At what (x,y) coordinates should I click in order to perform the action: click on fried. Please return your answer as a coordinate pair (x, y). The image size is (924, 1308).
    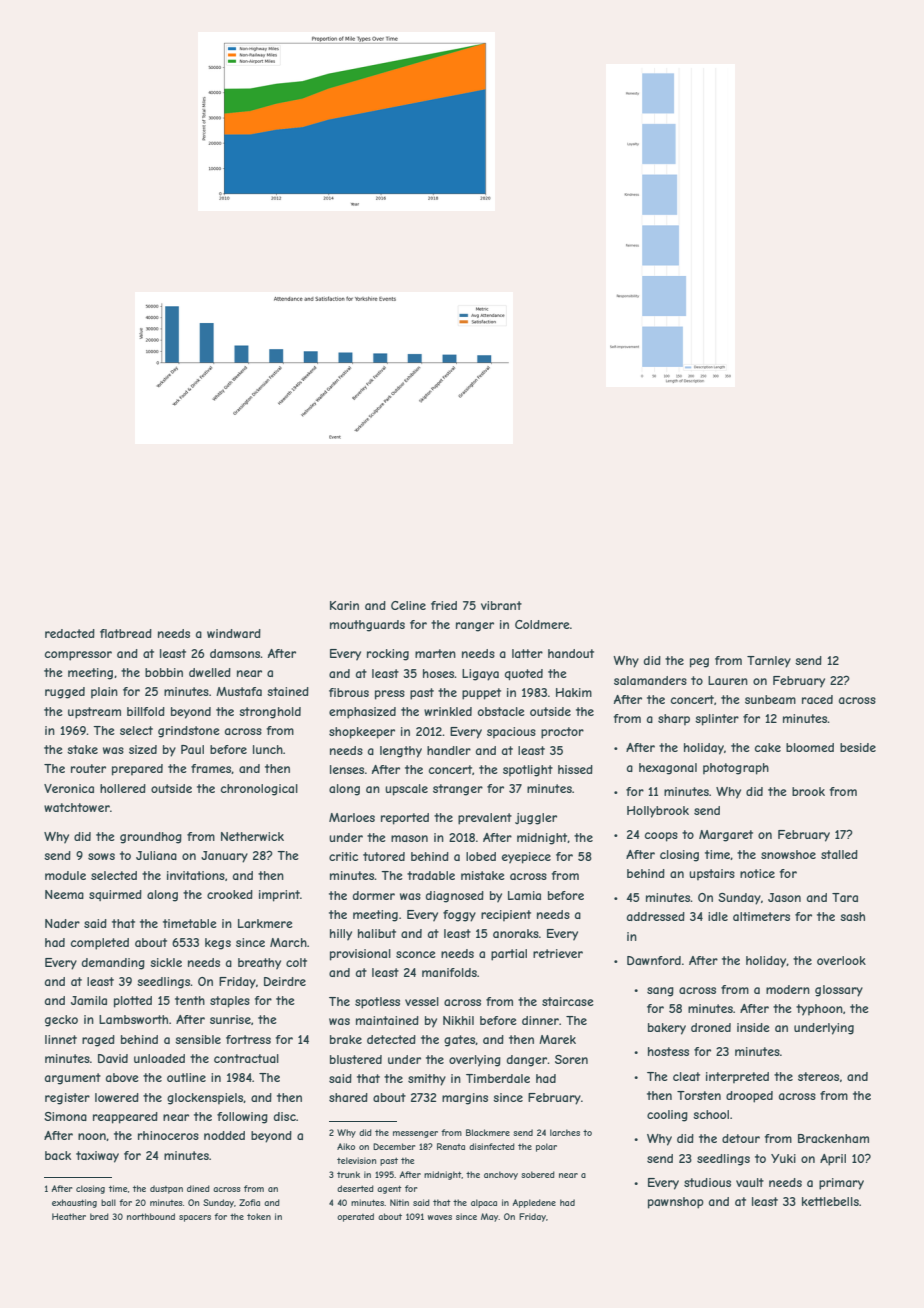
    Looking at the image, I should click on (444, 605).
